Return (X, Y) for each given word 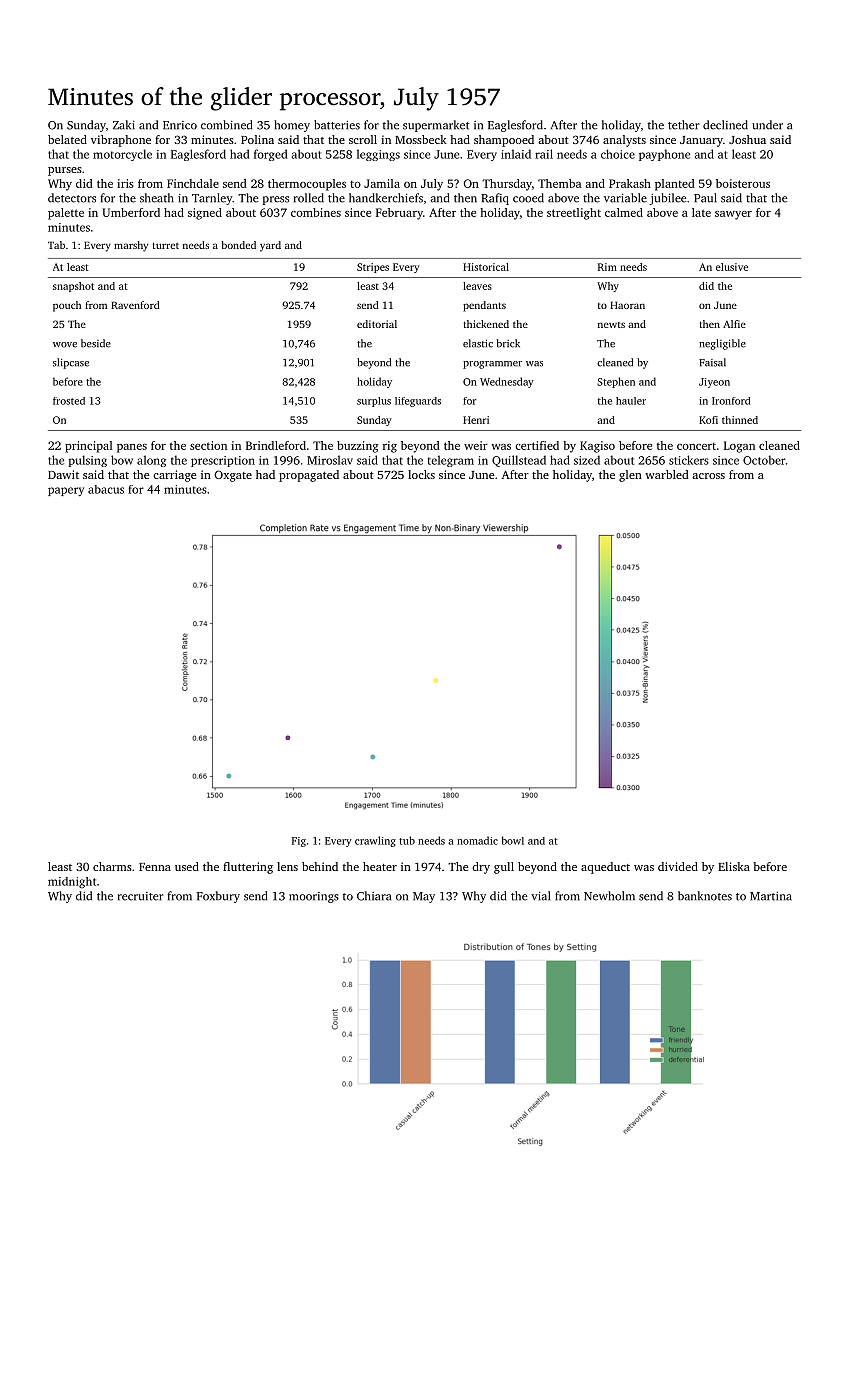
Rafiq (495, 199)
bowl (513, 840)
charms (112, 866)
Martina (771, 896)
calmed (624, 212)
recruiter (140, 896)
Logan (739, 447)
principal (89, 447)
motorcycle (122, 155)
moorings (314, 897)
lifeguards (418, 402)
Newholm (609, 896)
